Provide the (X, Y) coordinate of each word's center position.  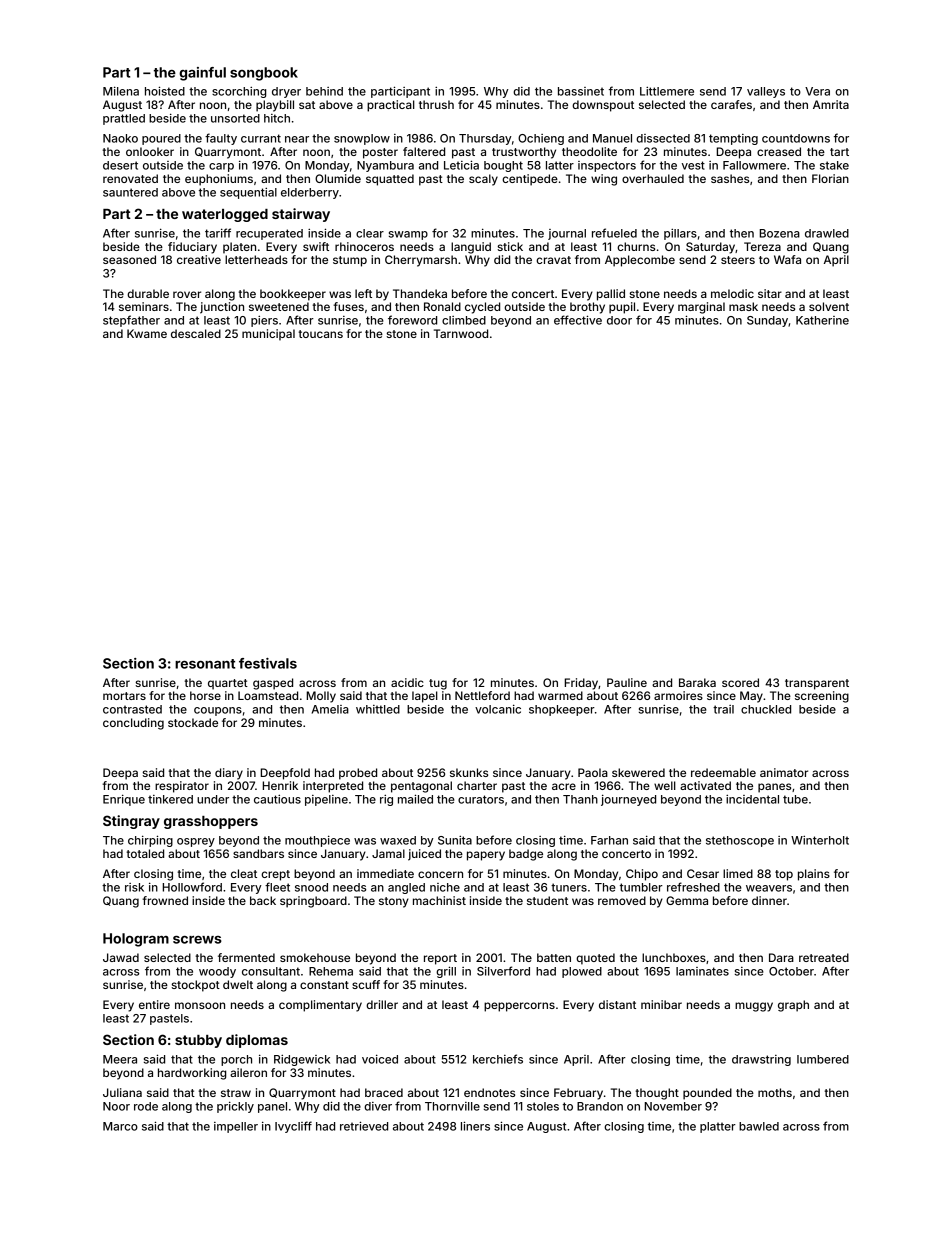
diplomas (257, 1041)
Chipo (642, 875)
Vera (817, 91)
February (578, 1094)
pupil (622, 308)
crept (275, 875)
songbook (264, 74)
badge (526, 855)
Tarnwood (461, 333)
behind (324, 91)
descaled (196, 333)
